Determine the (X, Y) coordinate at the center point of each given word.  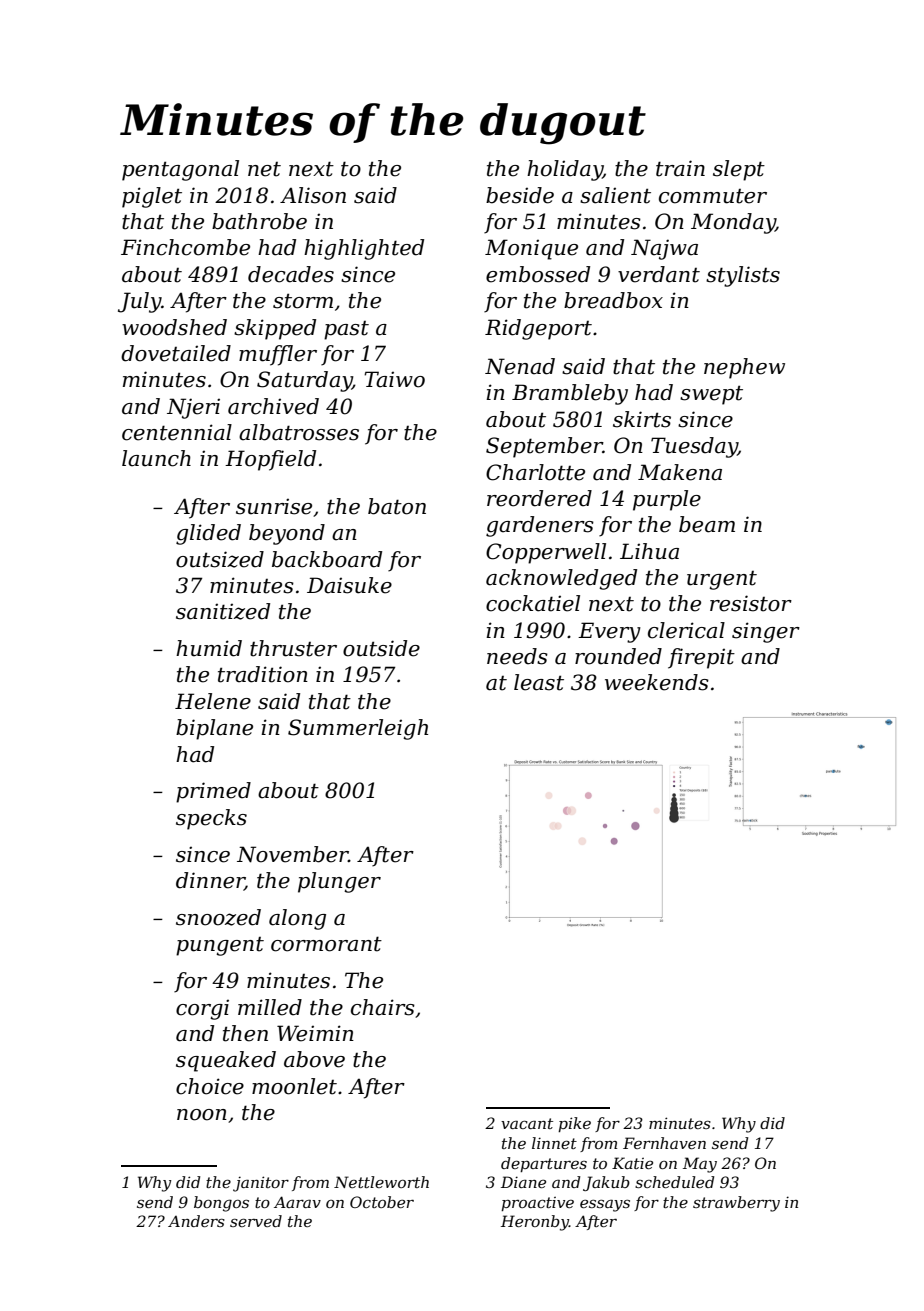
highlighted (364, 249)
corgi (202, 1010)
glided (208, 534)
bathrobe (259, 221)
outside (381, 648)
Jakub (606, 1183)
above (314, 1059)
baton (397, 506)
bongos (221, 1204)
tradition (263, 674)
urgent (722, 580)
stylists (743, 276)
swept (711, 395)
